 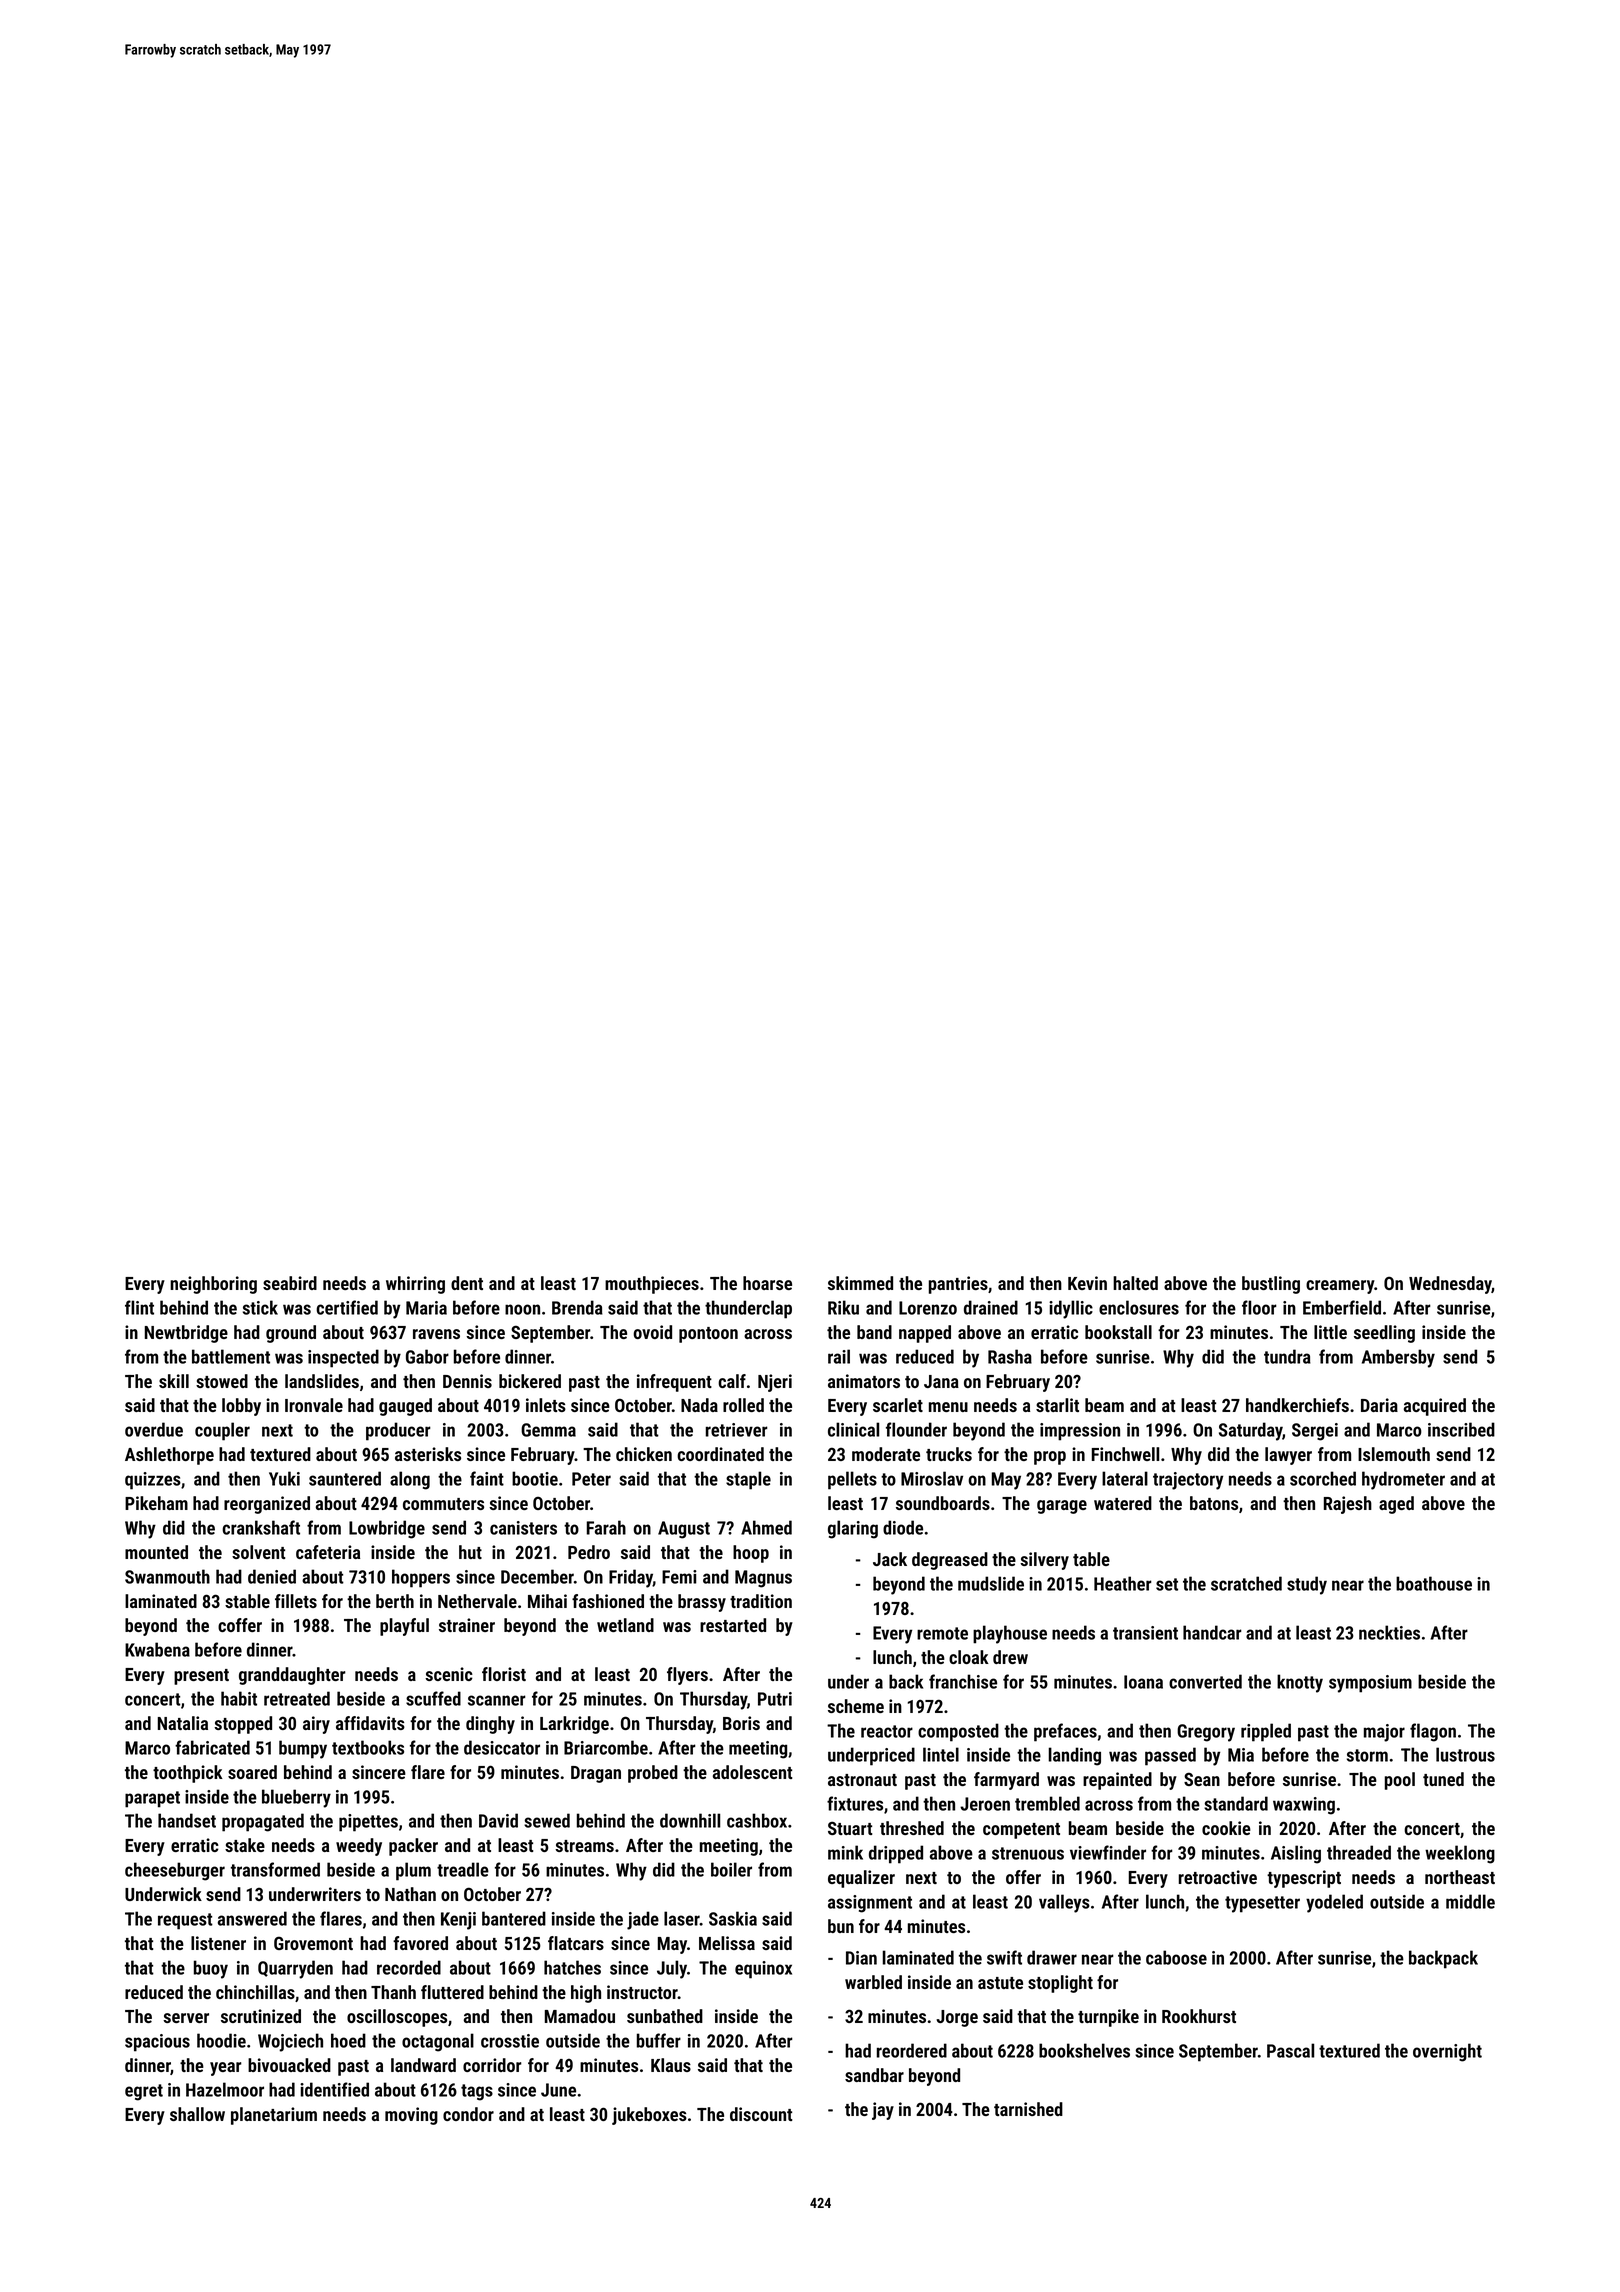 I want to click on Kenji, so click(x=458, y=1921).
